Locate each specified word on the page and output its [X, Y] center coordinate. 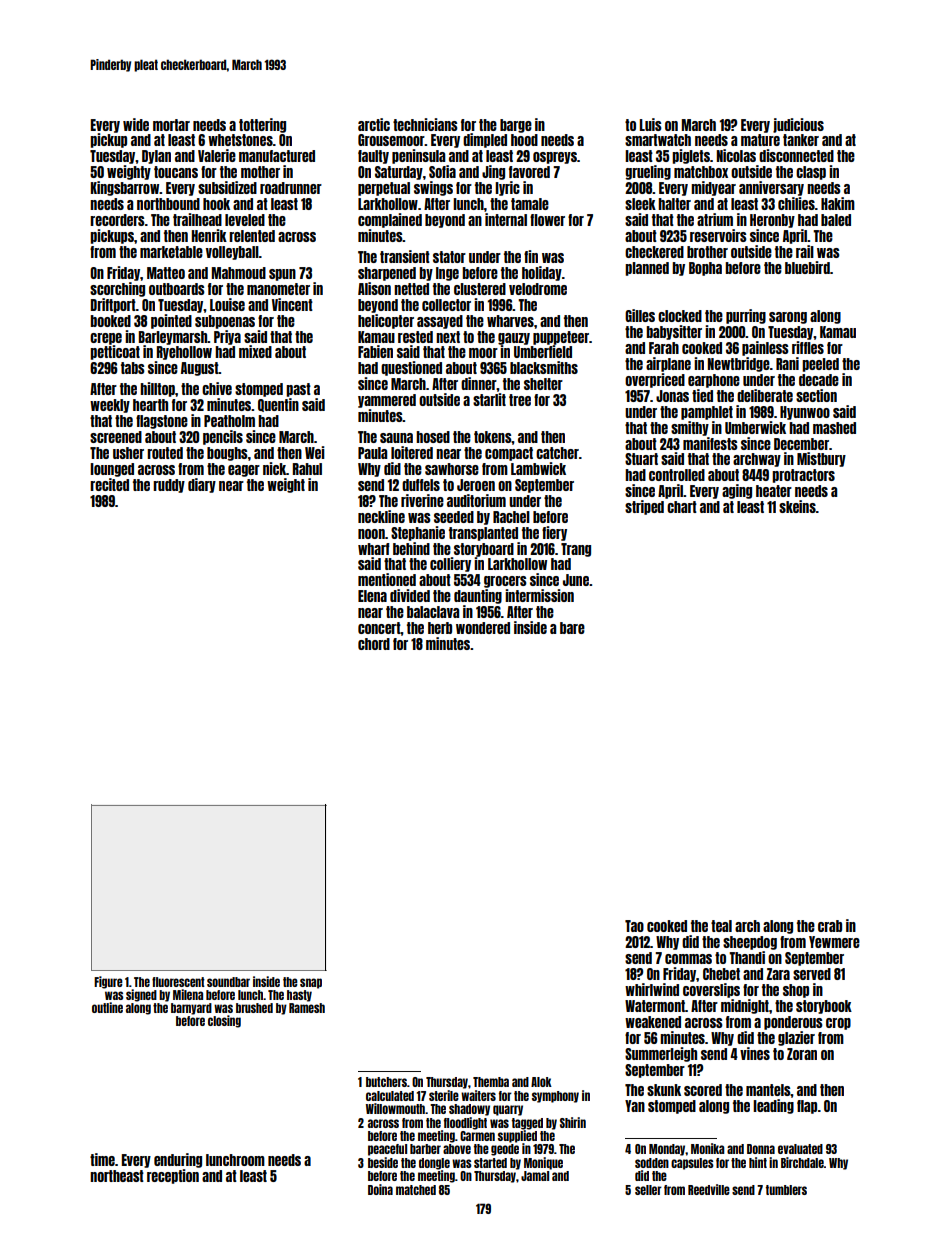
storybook [824, 1007]
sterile [444, 1095]
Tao [634, 926]
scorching [117, 289]
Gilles [640, 315]
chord [374, 644]
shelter [543, 384]
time [102, 1159]
